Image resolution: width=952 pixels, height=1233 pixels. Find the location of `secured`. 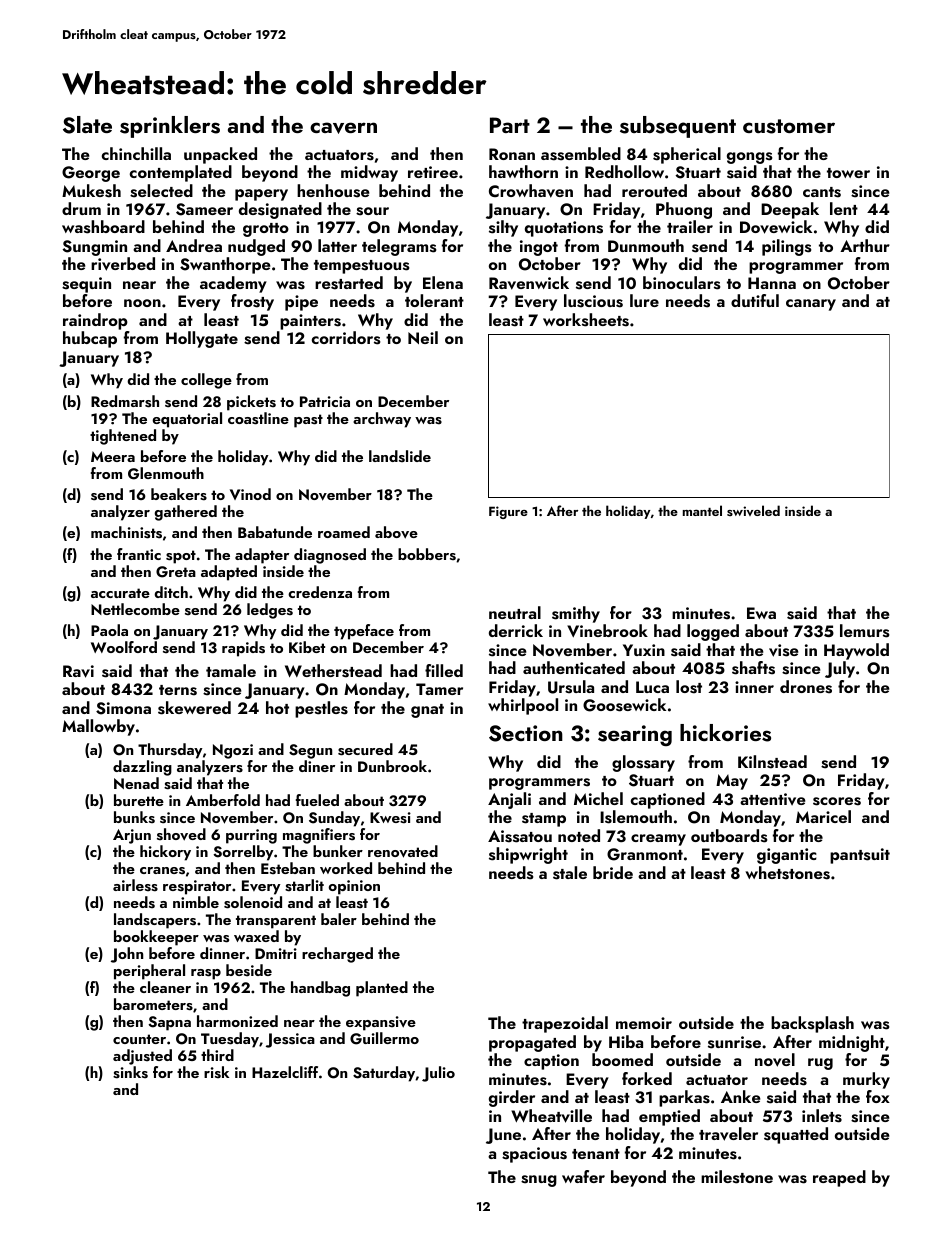

secured is located at coordinates (365, 749).
